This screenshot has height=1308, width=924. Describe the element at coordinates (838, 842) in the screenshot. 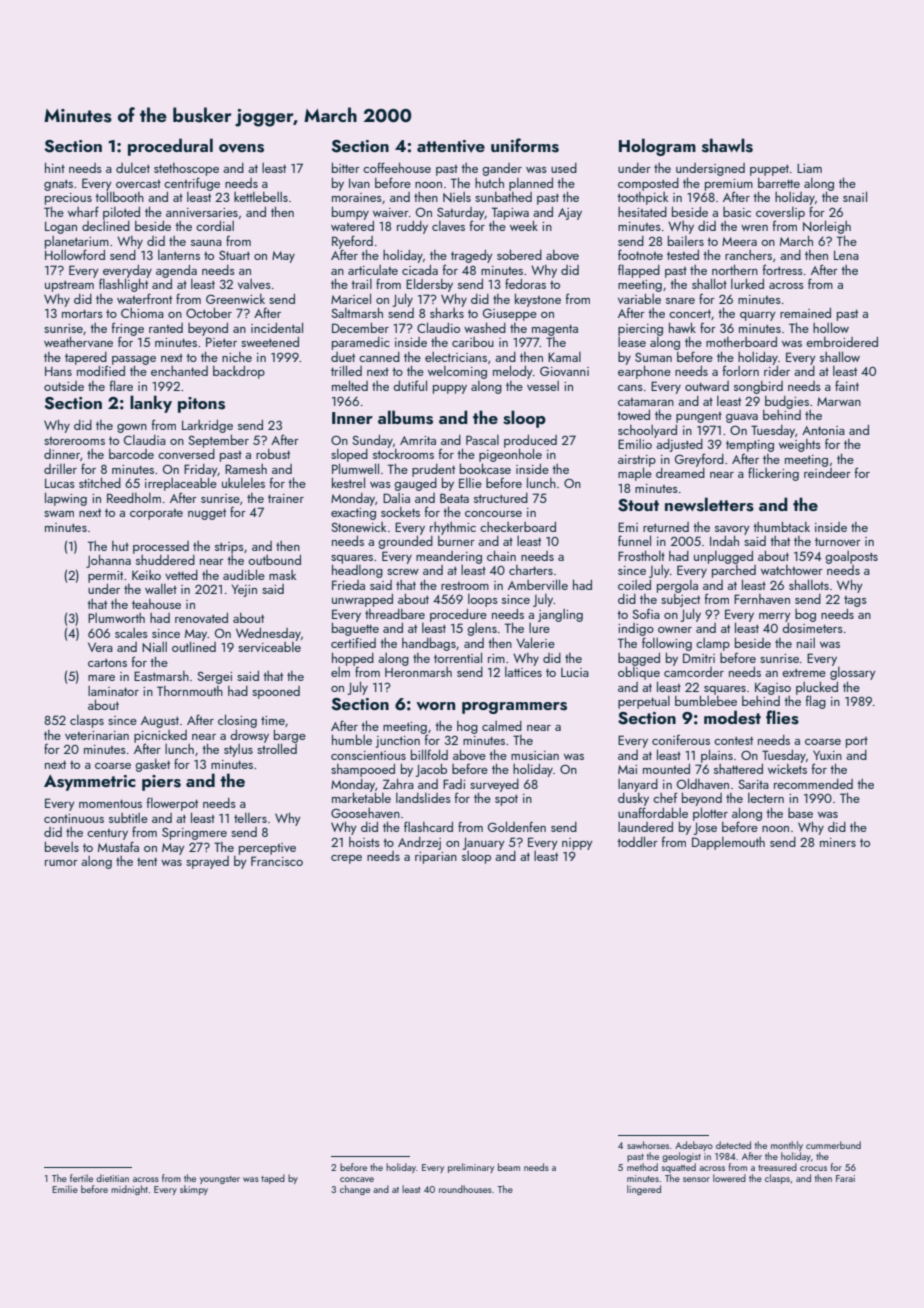

I see `miners` at that location.
